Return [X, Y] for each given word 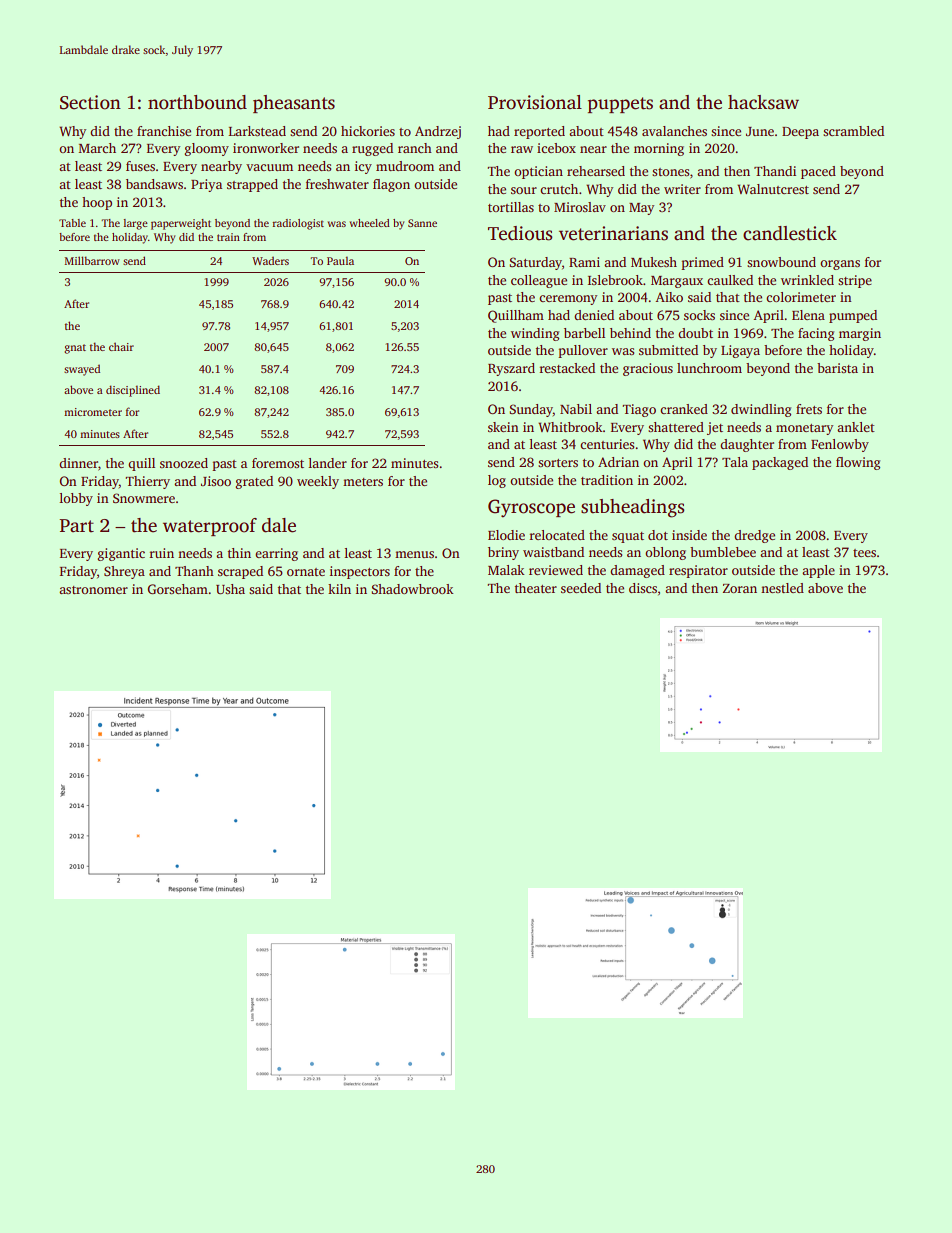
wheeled [370, 223]
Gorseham [177, 589]
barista [837, 368]
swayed [82, 370]
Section [90, 102]
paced [818, 172]
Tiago [639, 410]
